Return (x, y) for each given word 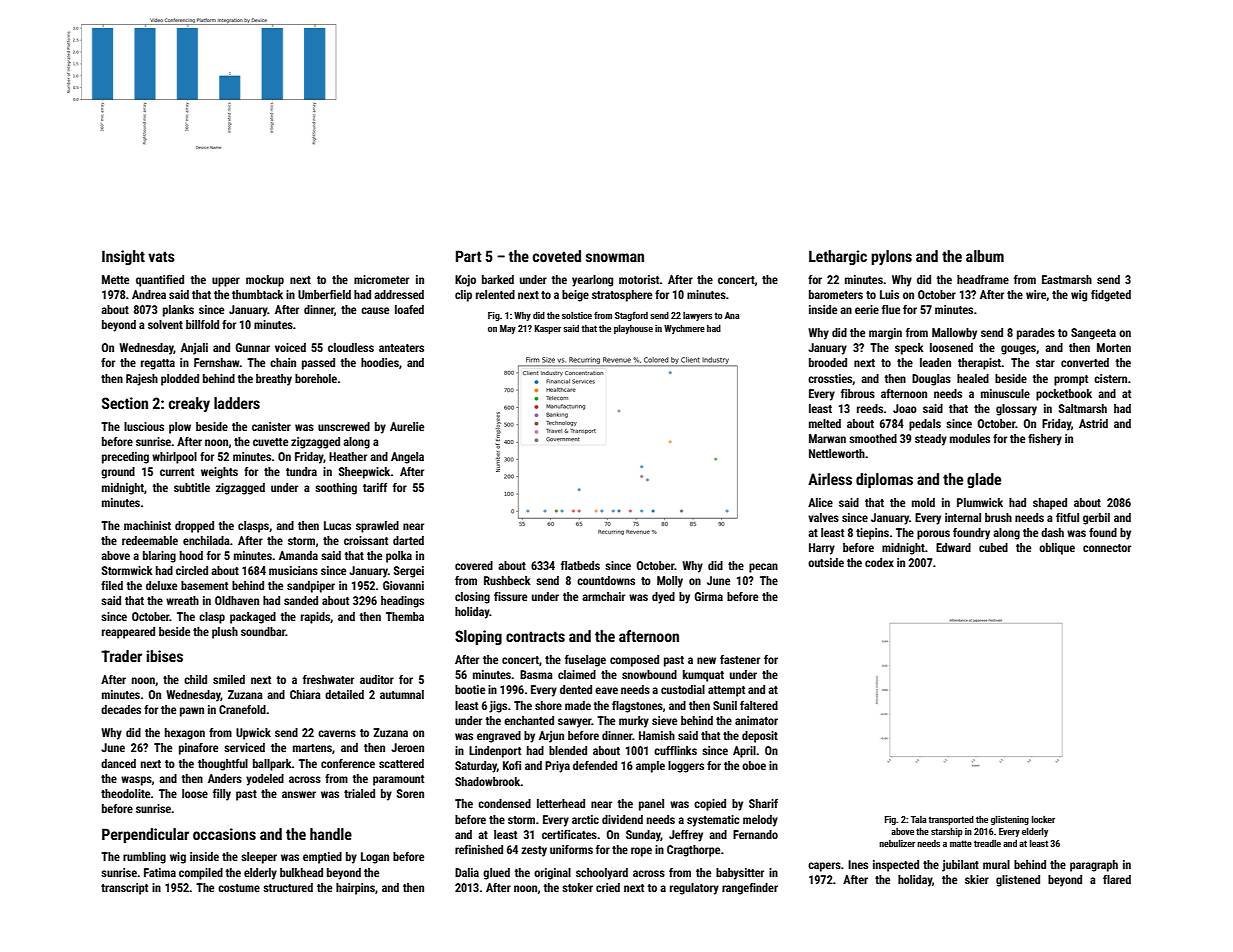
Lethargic (838, 257)
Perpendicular (145, 835)
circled (192, 570)
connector (1107, 548)
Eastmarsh (1067, 279)
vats (161, 256)
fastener (740, 659)
